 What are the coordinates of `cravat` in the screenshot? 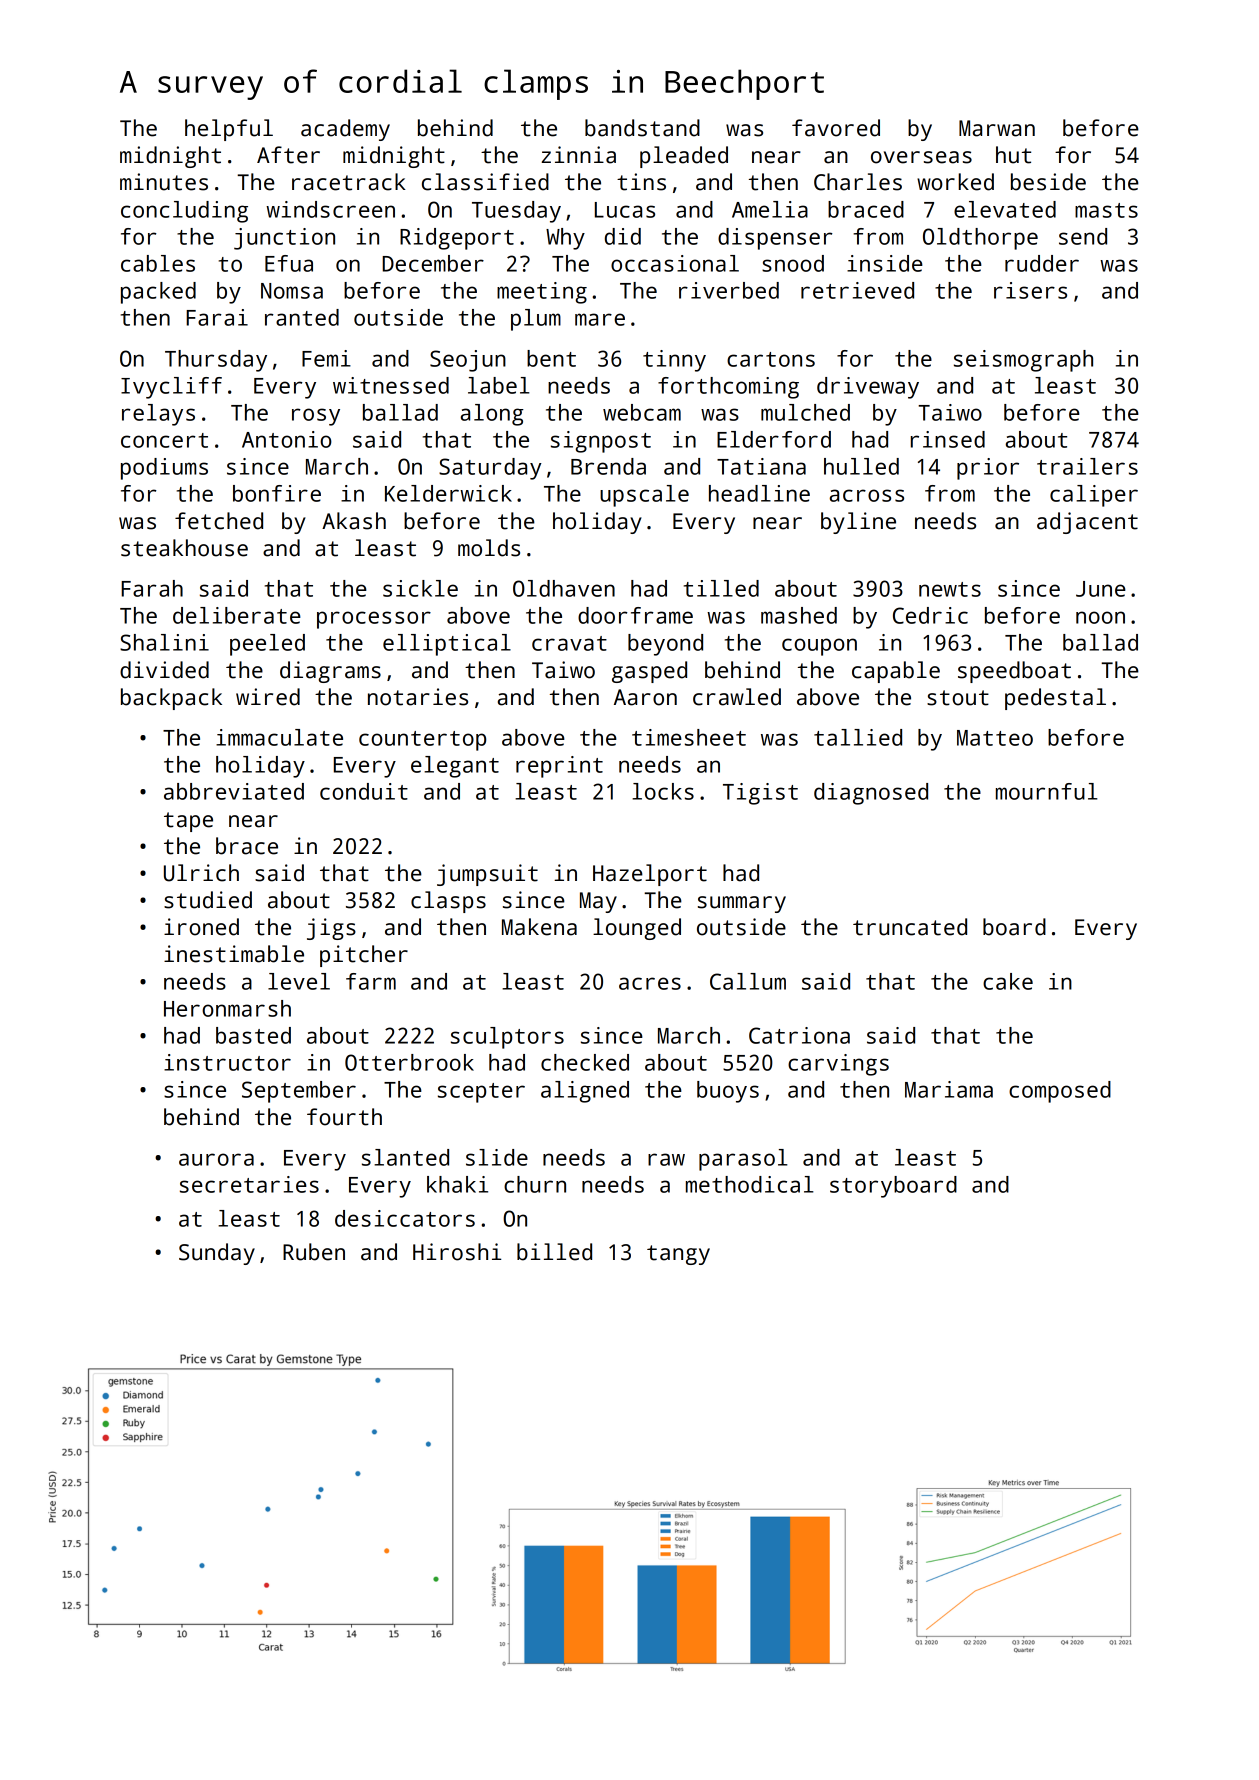 It's located at (569, 643).
